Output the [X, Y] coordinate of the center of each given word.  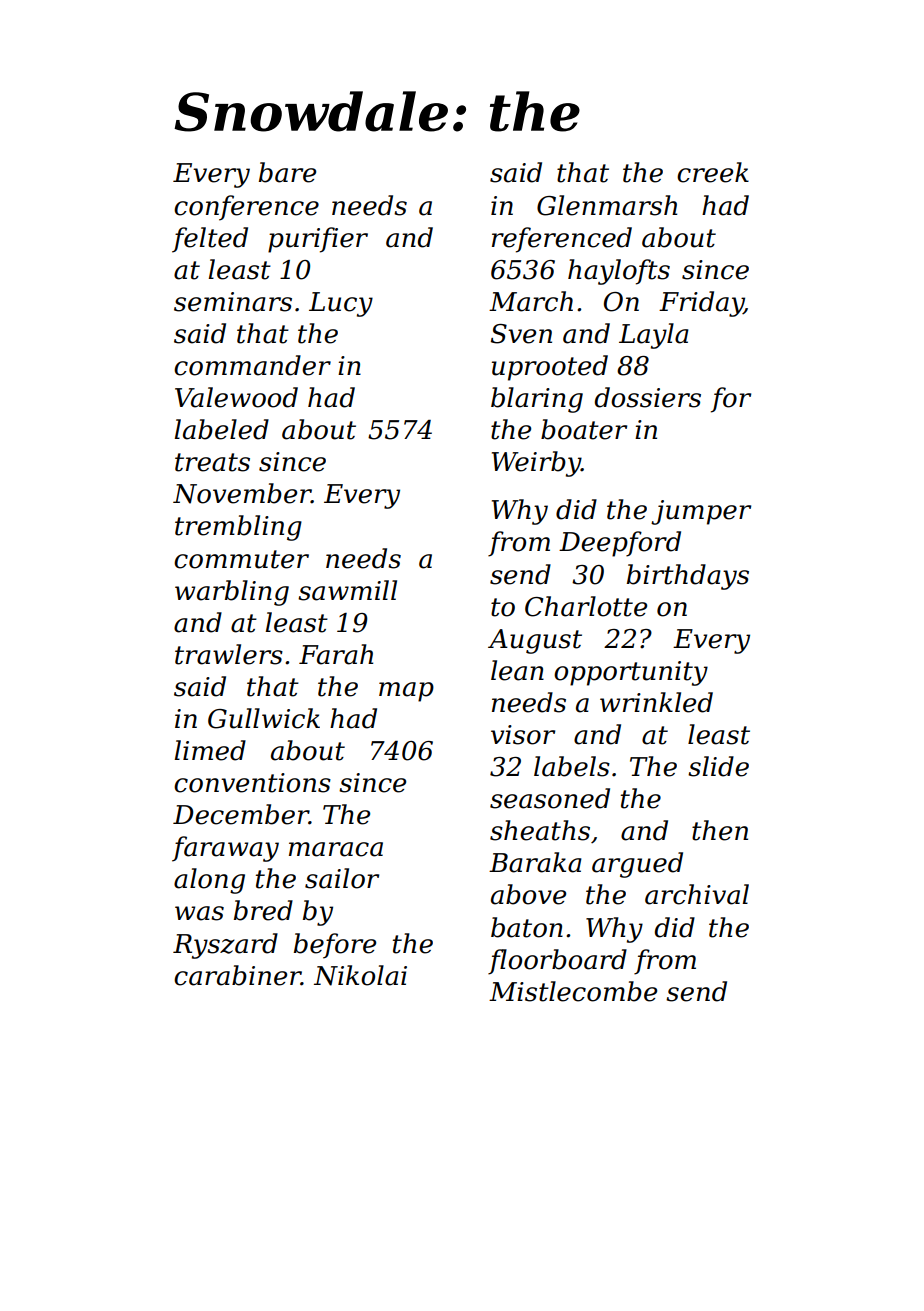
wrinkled [656, 702]
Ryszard [225, 946]
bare [287, 172]
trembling [238, 528]
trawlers [229, 654]
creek [713, 172]
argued [637, 865]
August [535, 641]
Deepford [620, 544]
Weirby [536, 464]
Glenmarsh [607, 205]
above [528, 894]
